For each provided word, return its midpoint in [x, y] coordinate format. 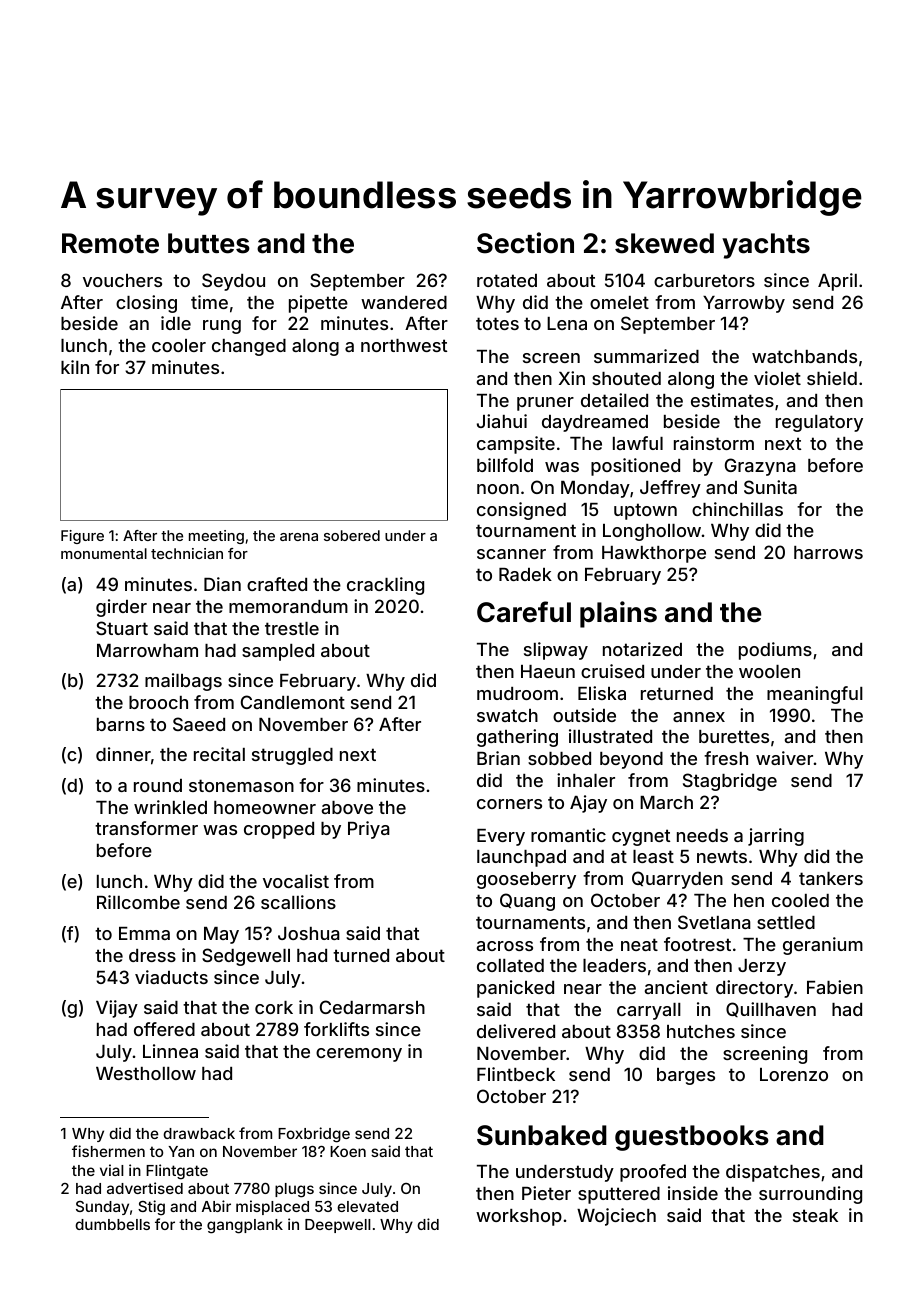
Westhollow [146, 1073]
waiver [784, 758]
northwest [404, 345]
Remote [110, 243]
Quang [527, 902]
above [347, 807]
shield [832, 378]
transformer [146, 828]
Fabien [835, 987]
